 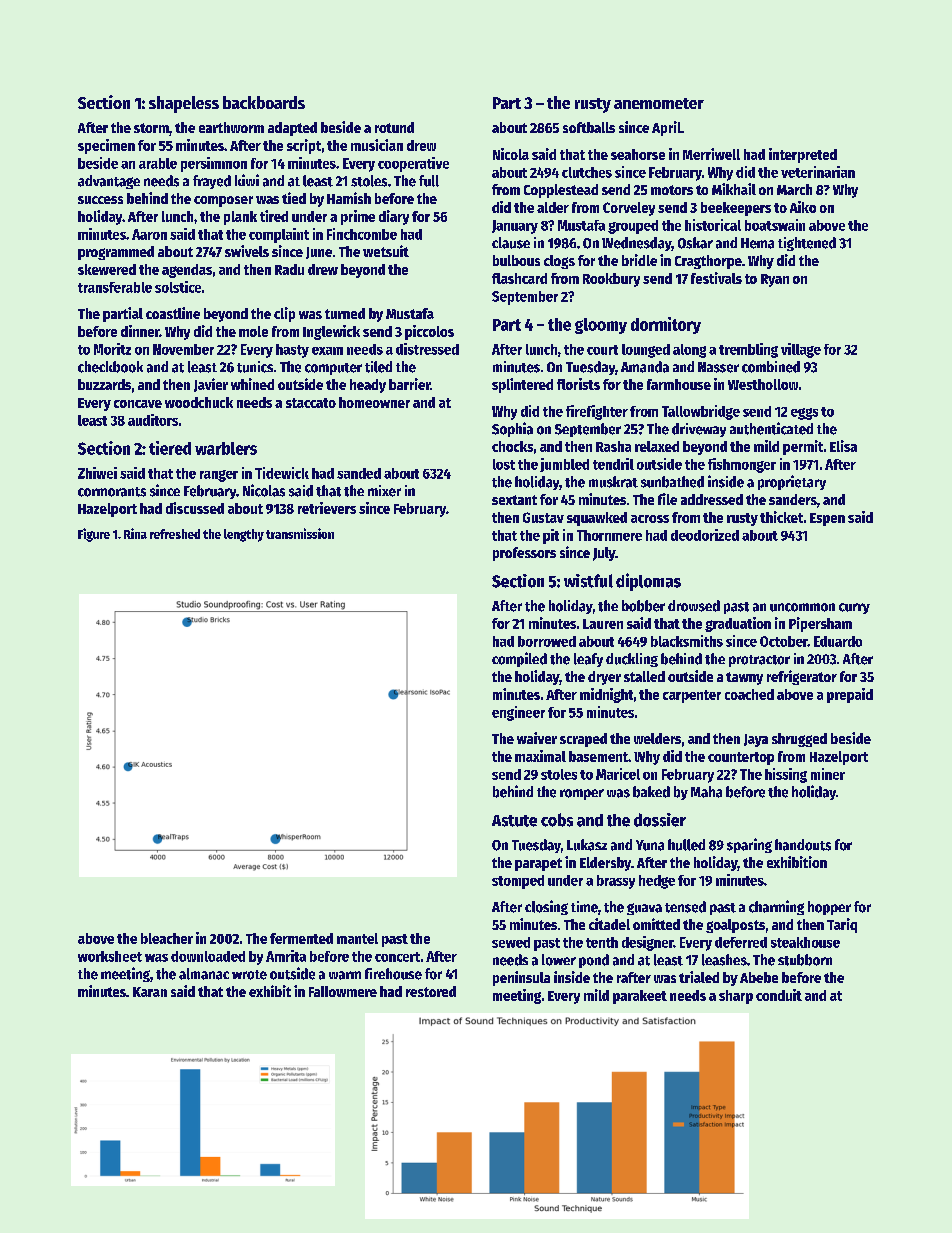 I want to click on fermented, so click(x=301, y=938).
